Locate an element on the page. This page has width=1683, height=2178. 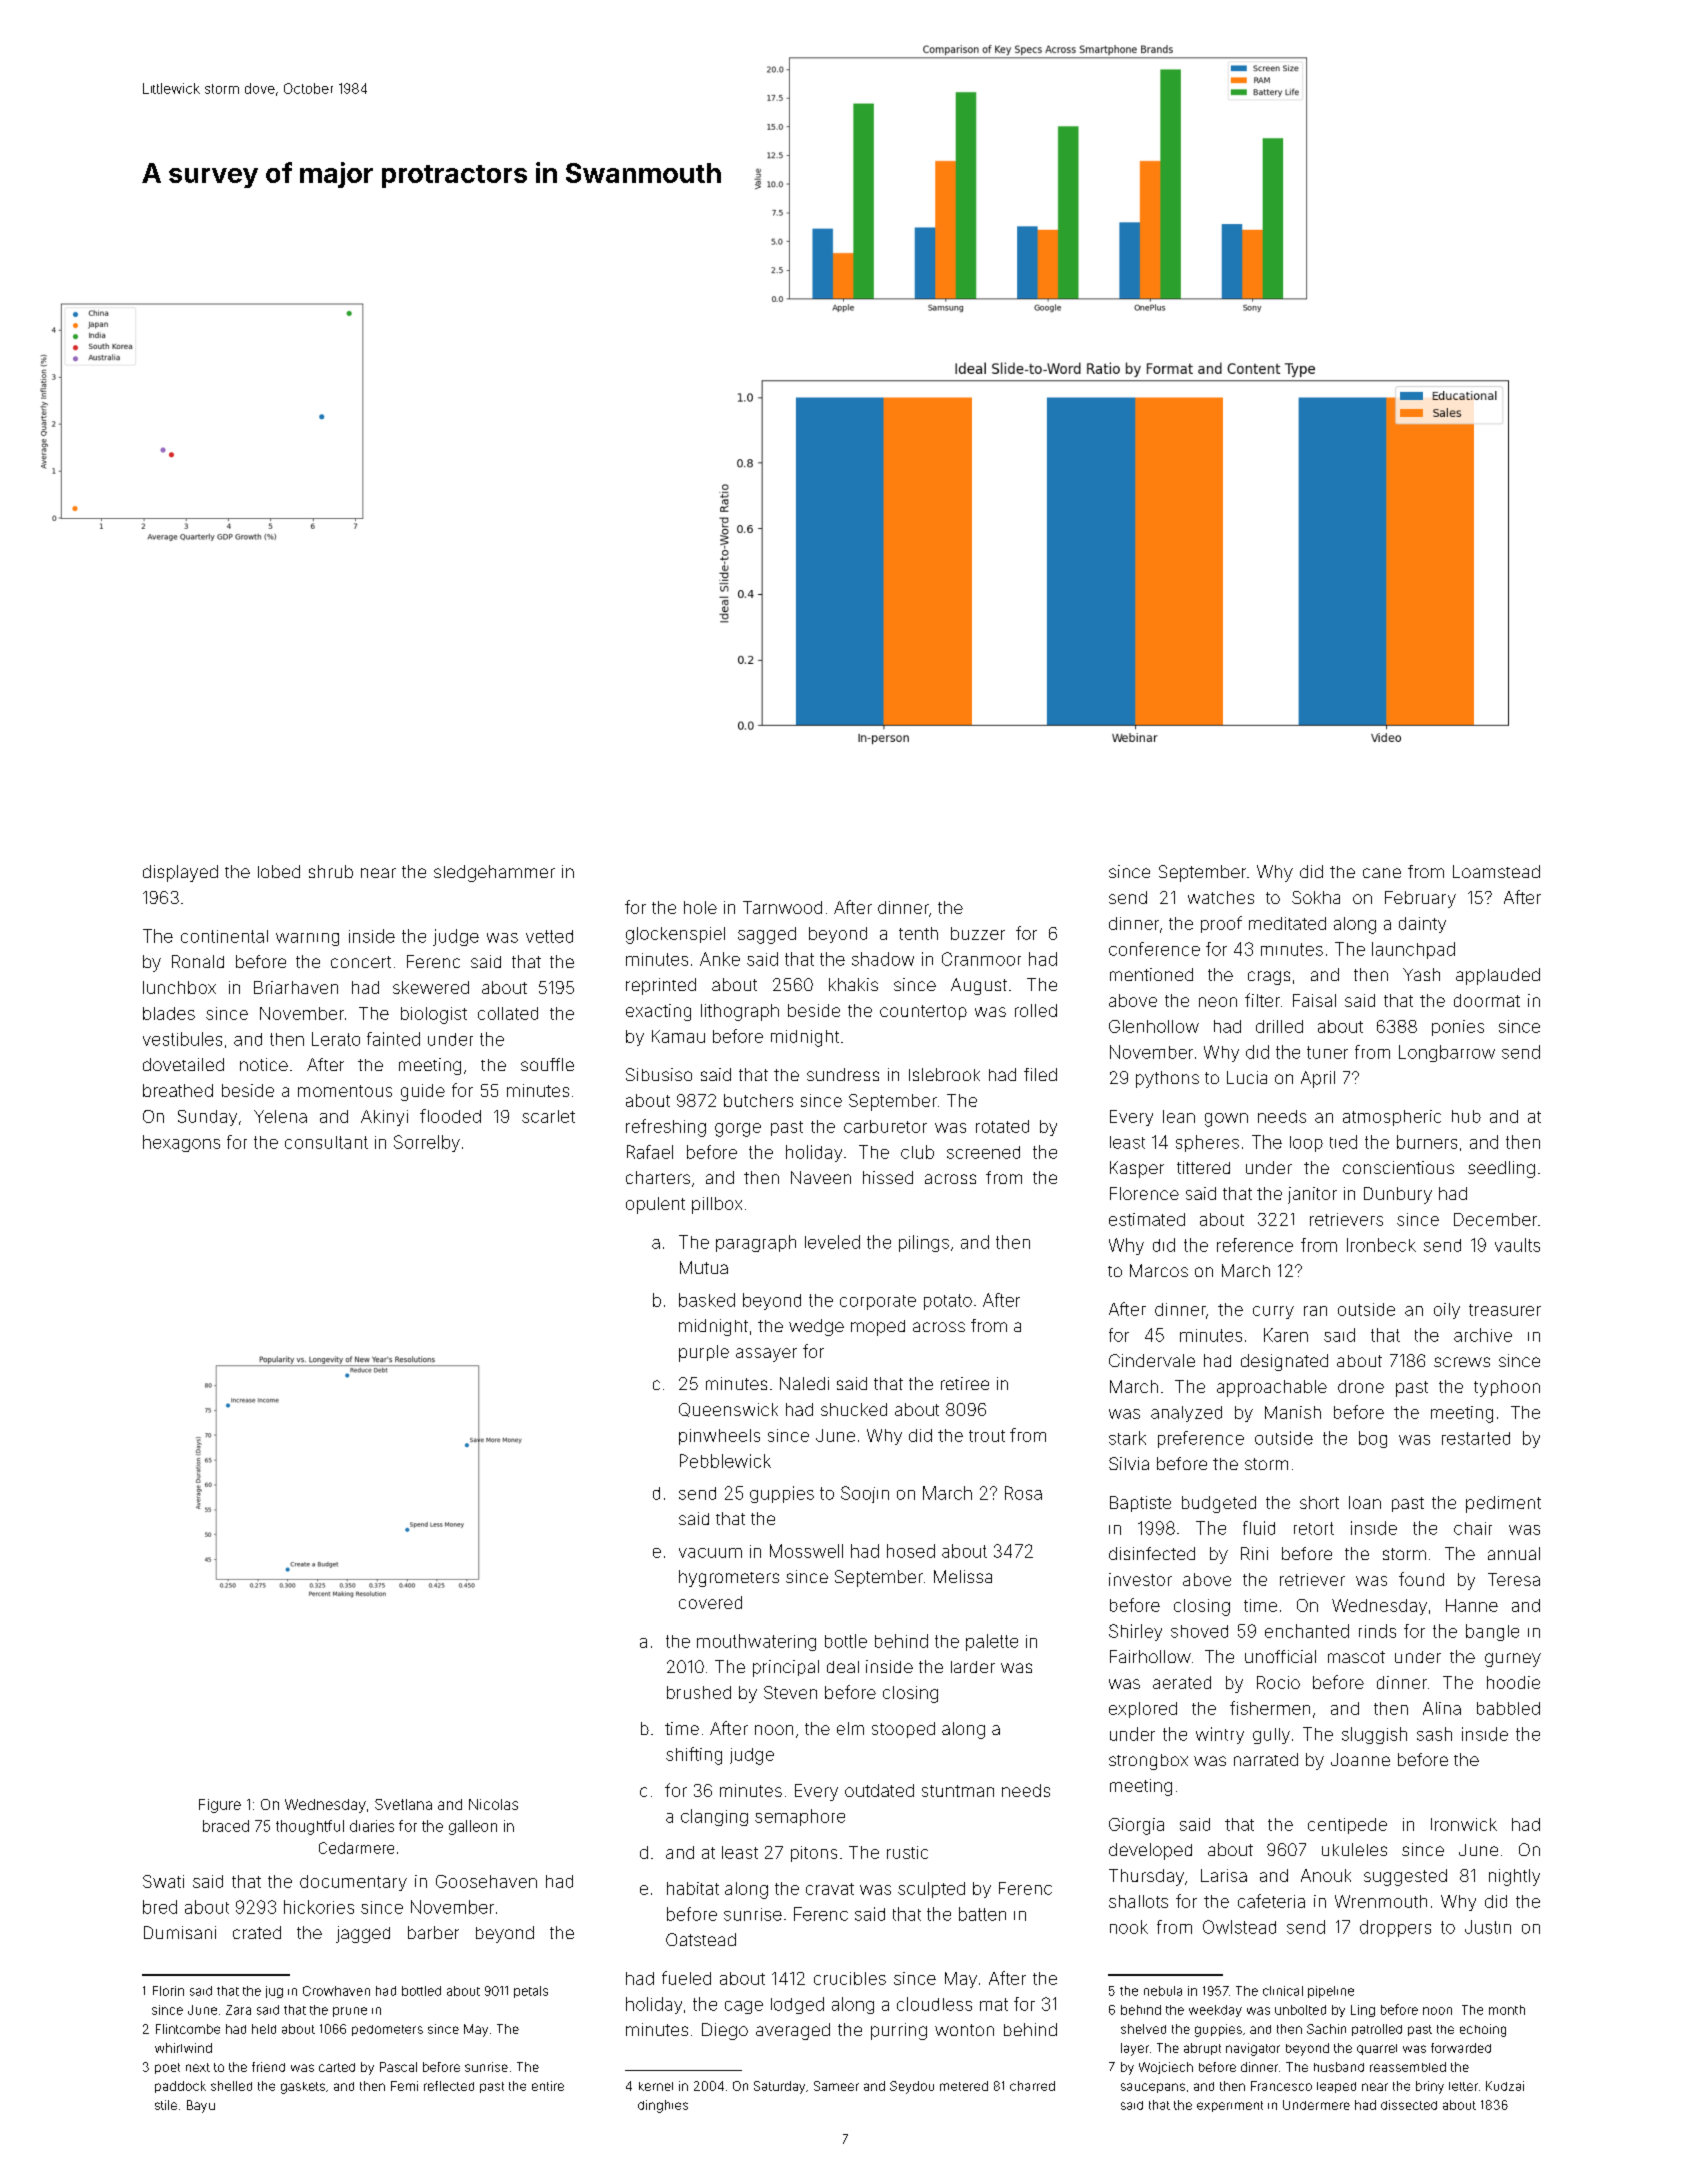
estimated is located at coordinates (1147, 1219).
